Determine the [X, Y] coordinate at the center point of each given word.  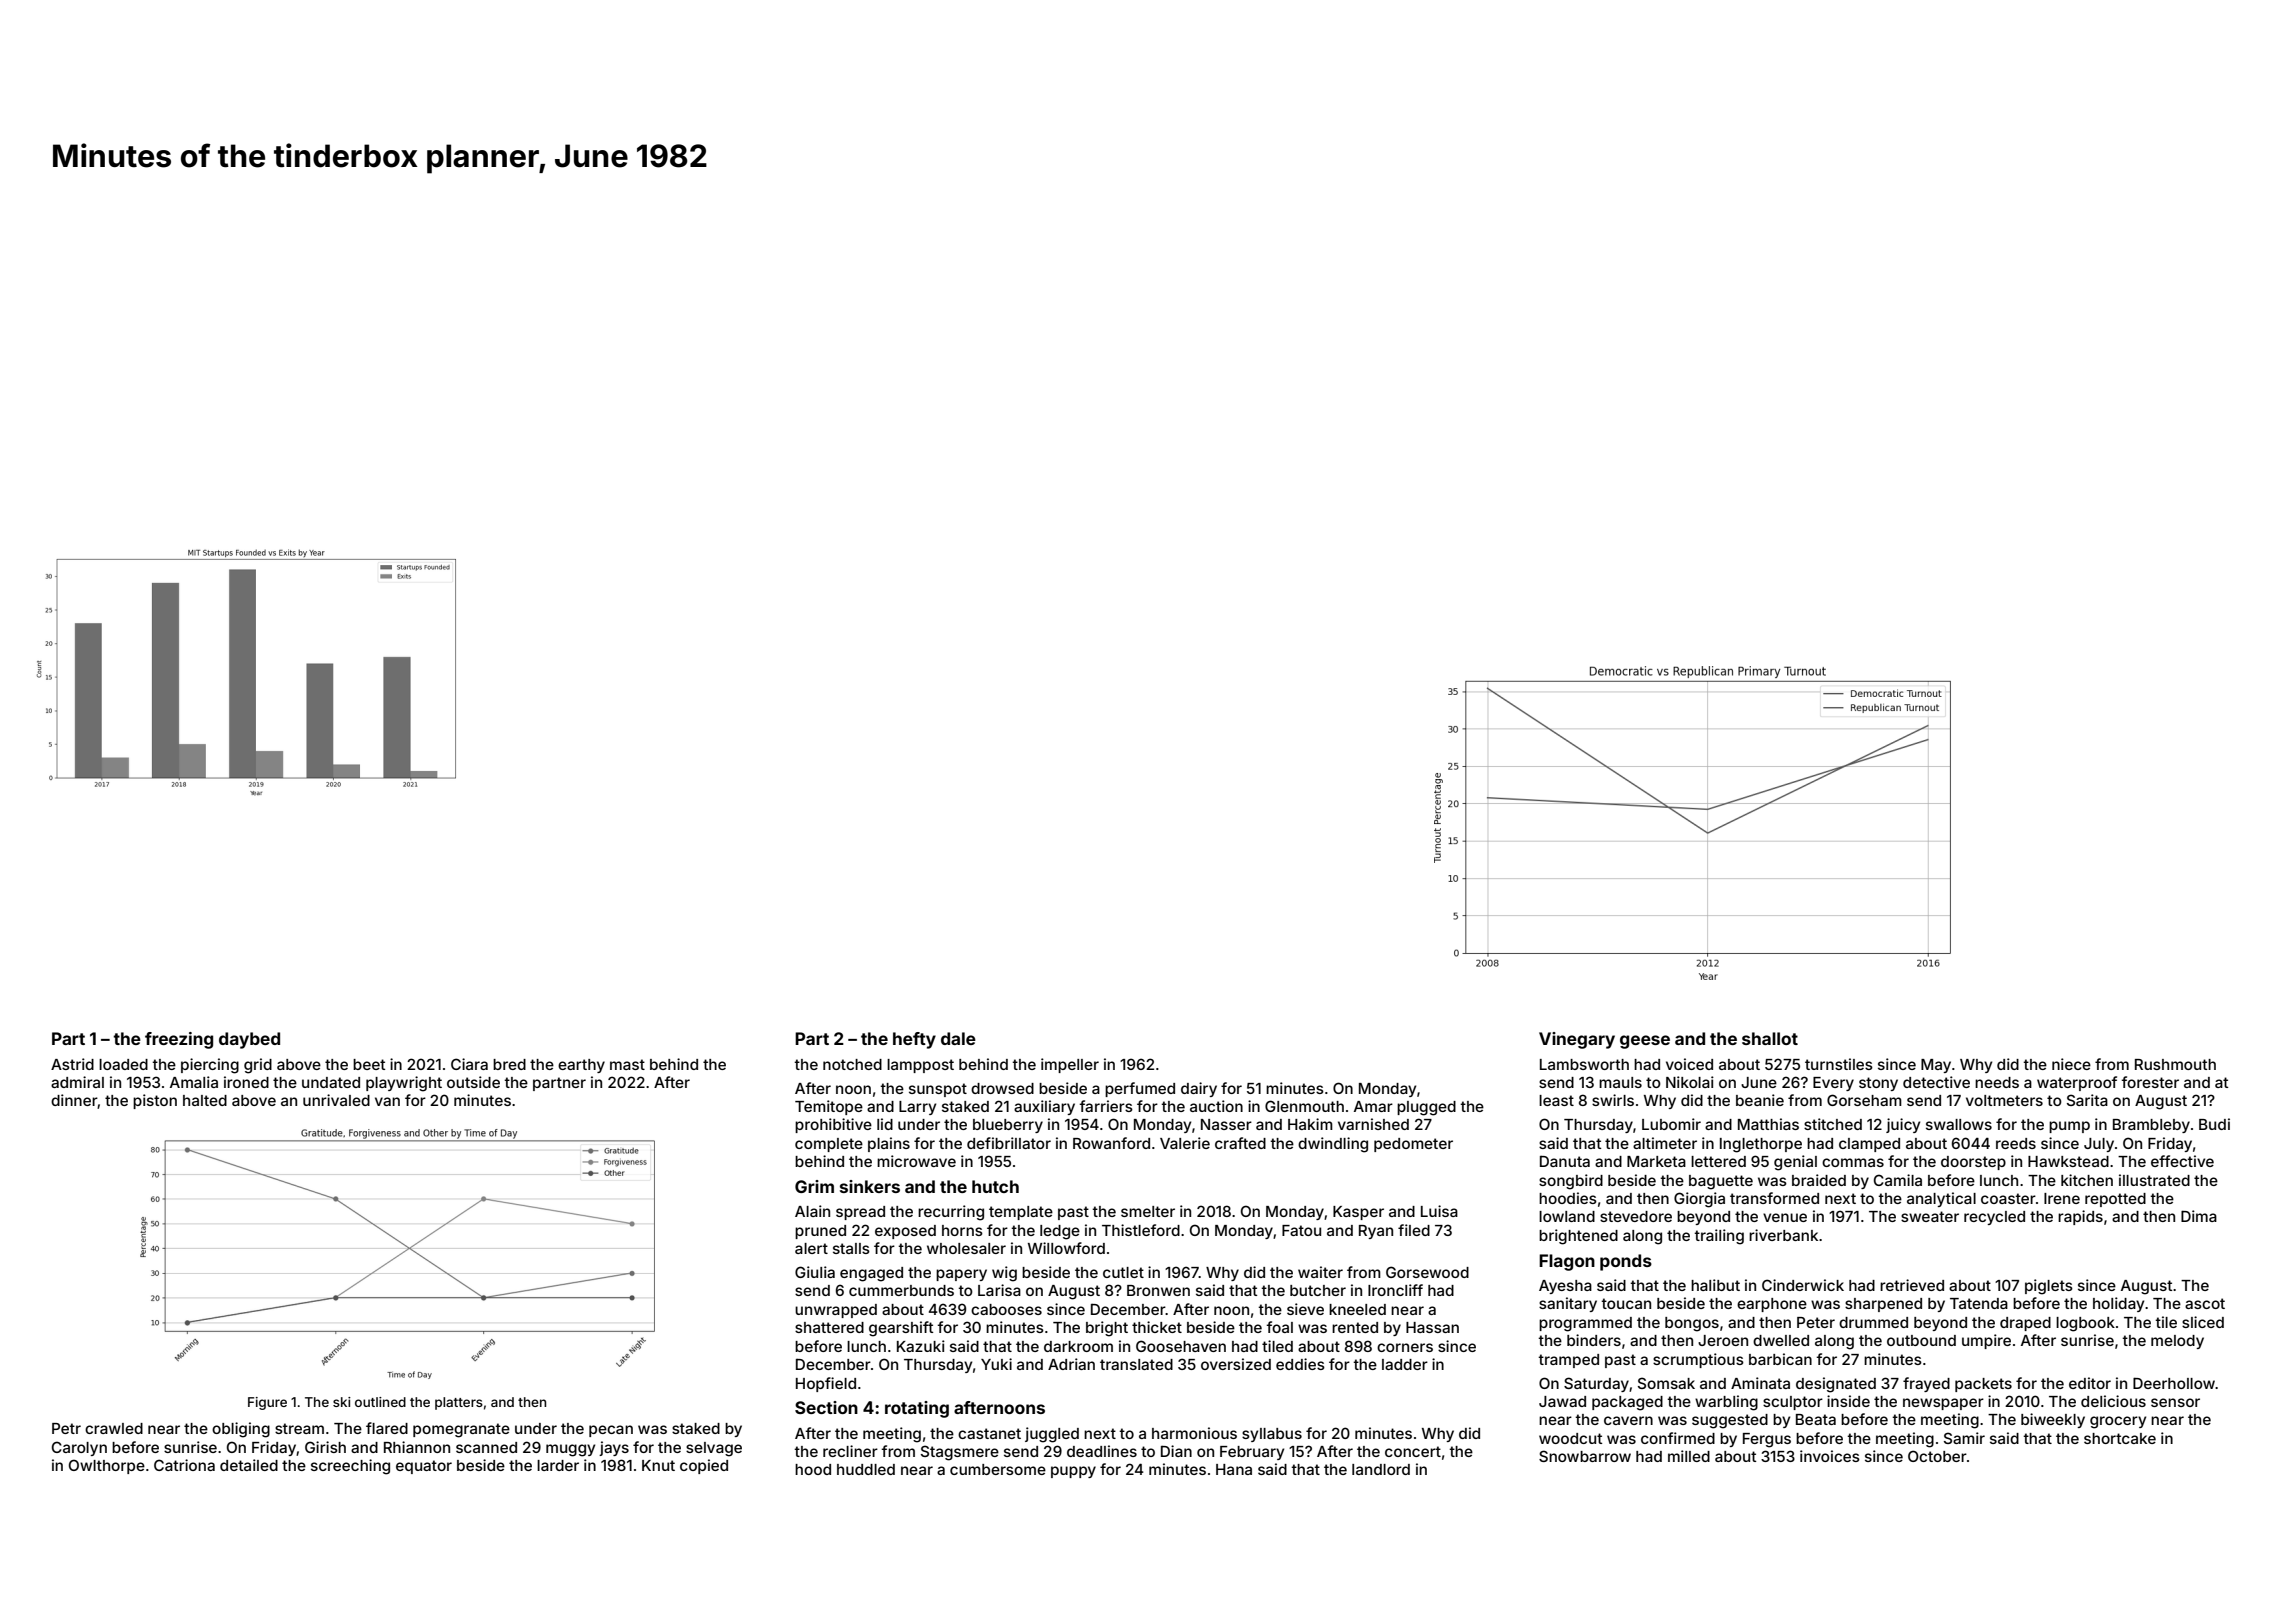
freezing [179, 1040]
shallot [1770, 1038]
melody [2177, 1342]
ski [342, 1402]
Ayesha [1565, 1287]
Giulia [815, 1272]
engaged [871, 1274]
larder [558, 1465]
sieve [1305, 1309]
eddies [1300, 1364]
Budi [2214, 1124]
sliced [2203, 1322]
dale [958, 1038]
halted [205, 1100]
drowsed [1002, 1088]
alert [811, 1248]
